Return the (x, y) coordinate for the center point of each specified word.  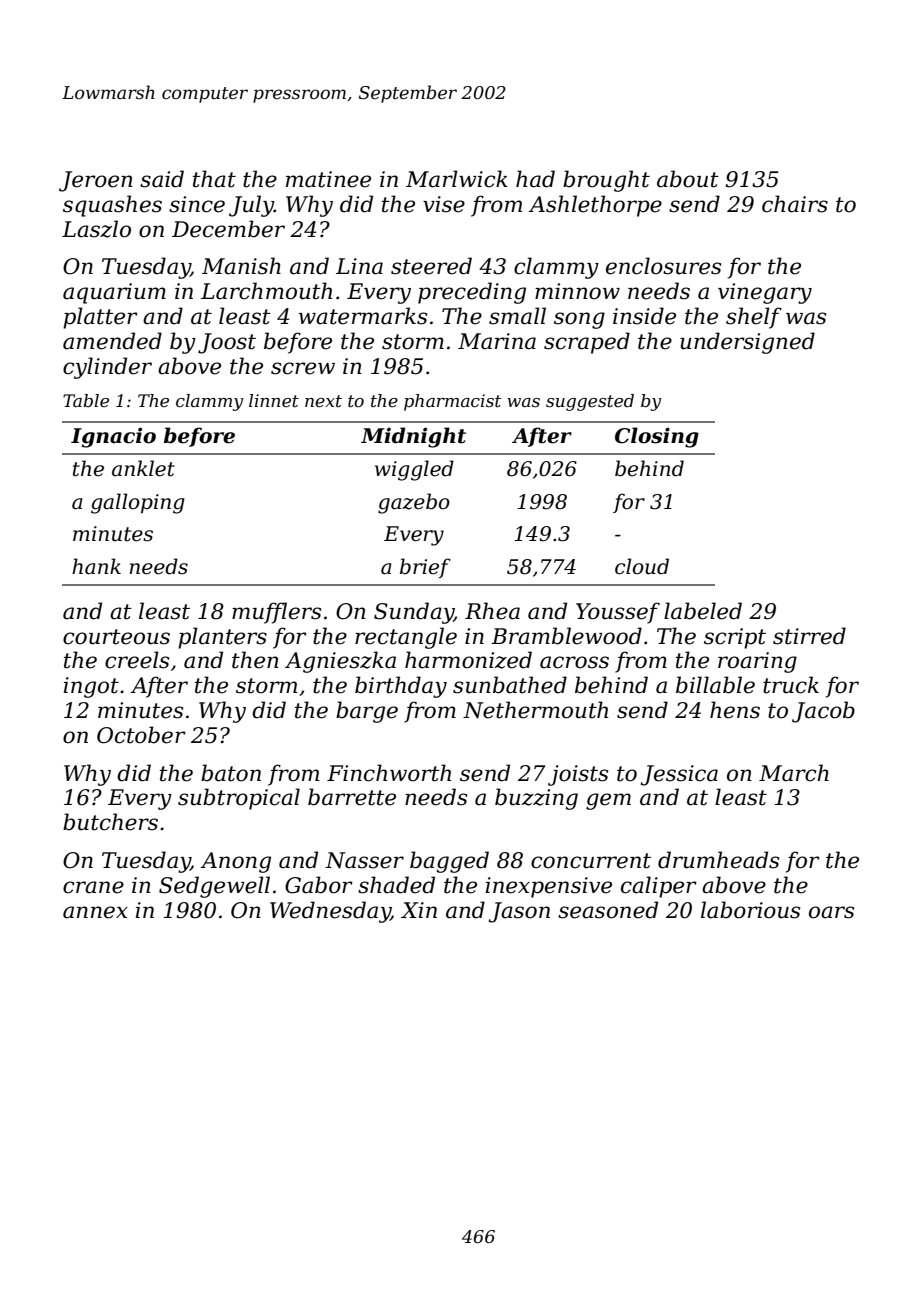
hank (96, 566)
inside (644, 316)
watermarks (363, 316)
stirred (809, 636)
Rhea (492, 611)
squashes (112, 206)
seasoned (608, 910)
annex (95, 912)
